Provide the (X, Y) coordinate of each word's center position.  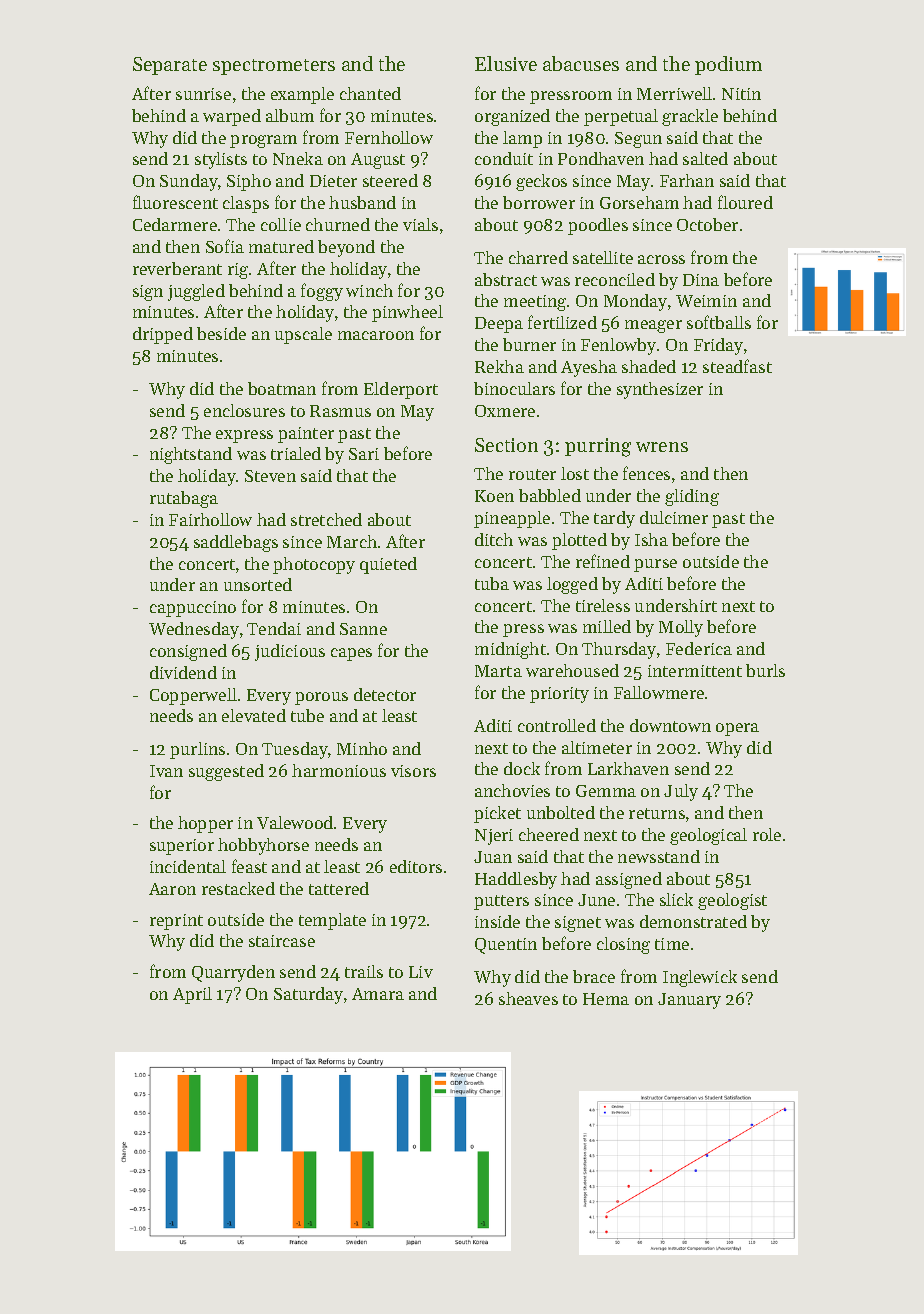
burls (765, 670)
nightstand (191, 455)
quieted (388, 565)
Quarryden (233, 973)
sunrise (203, 94)
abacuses (581, 63)
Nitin (741, 94)
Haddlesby (516, 880)
